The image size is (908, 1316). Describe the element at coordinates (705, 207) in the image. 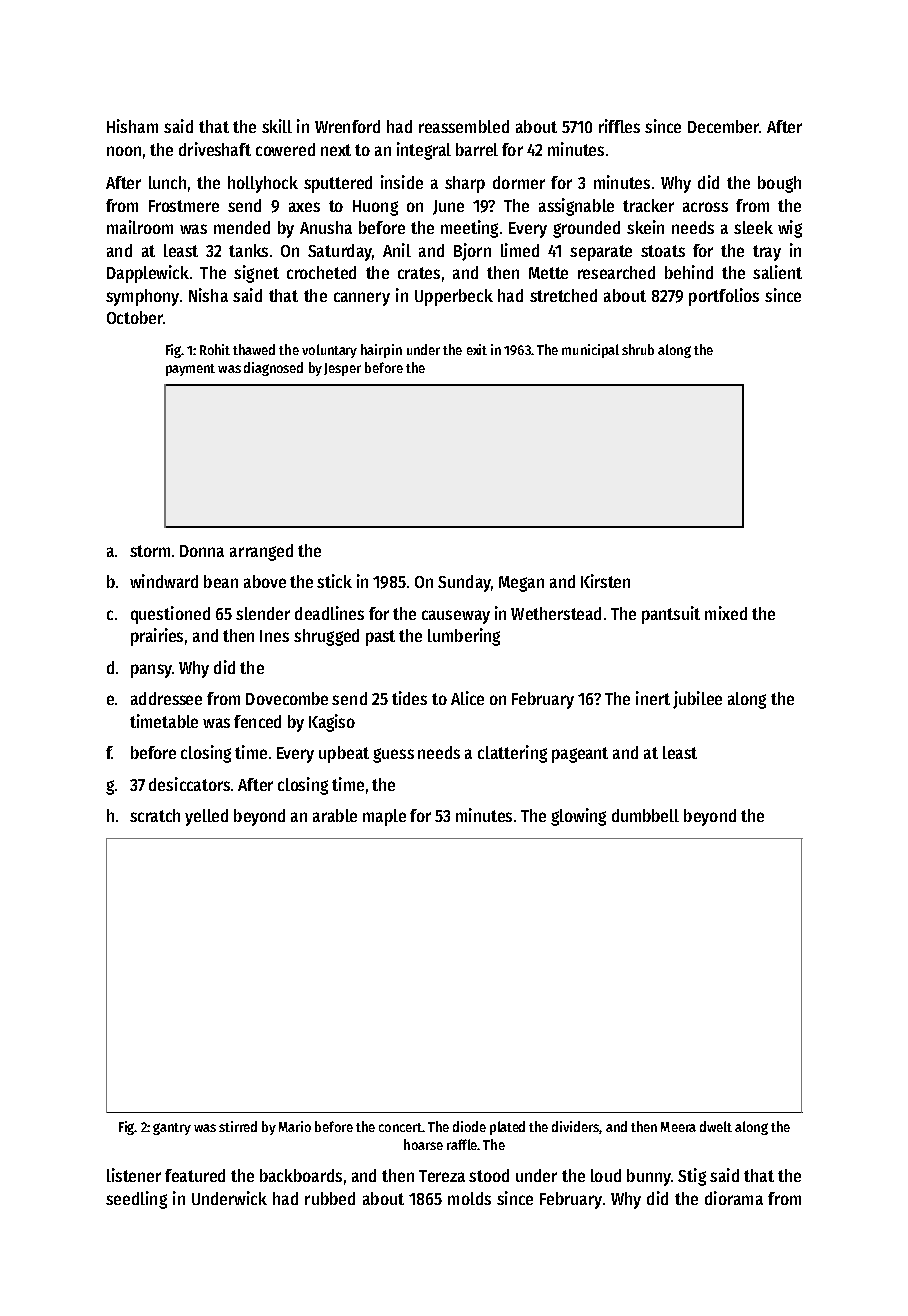

I see `across` at that location.
